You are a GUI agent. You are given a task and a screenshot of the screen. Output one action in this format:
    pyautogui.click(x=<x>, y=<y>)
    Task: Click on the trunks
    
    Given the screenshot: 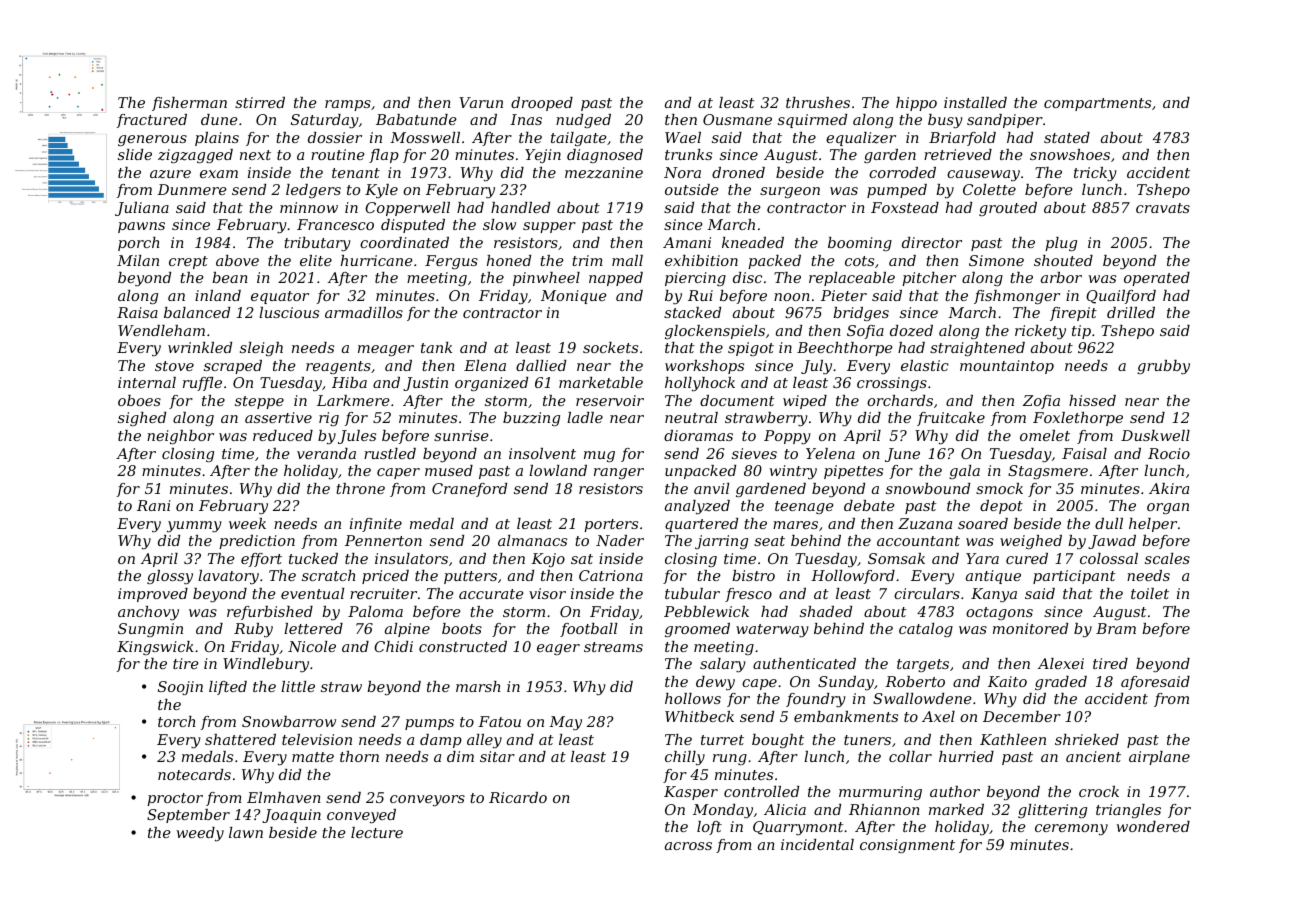 What is the action you would take?
    pyautogui.click(x=688, y=154)
